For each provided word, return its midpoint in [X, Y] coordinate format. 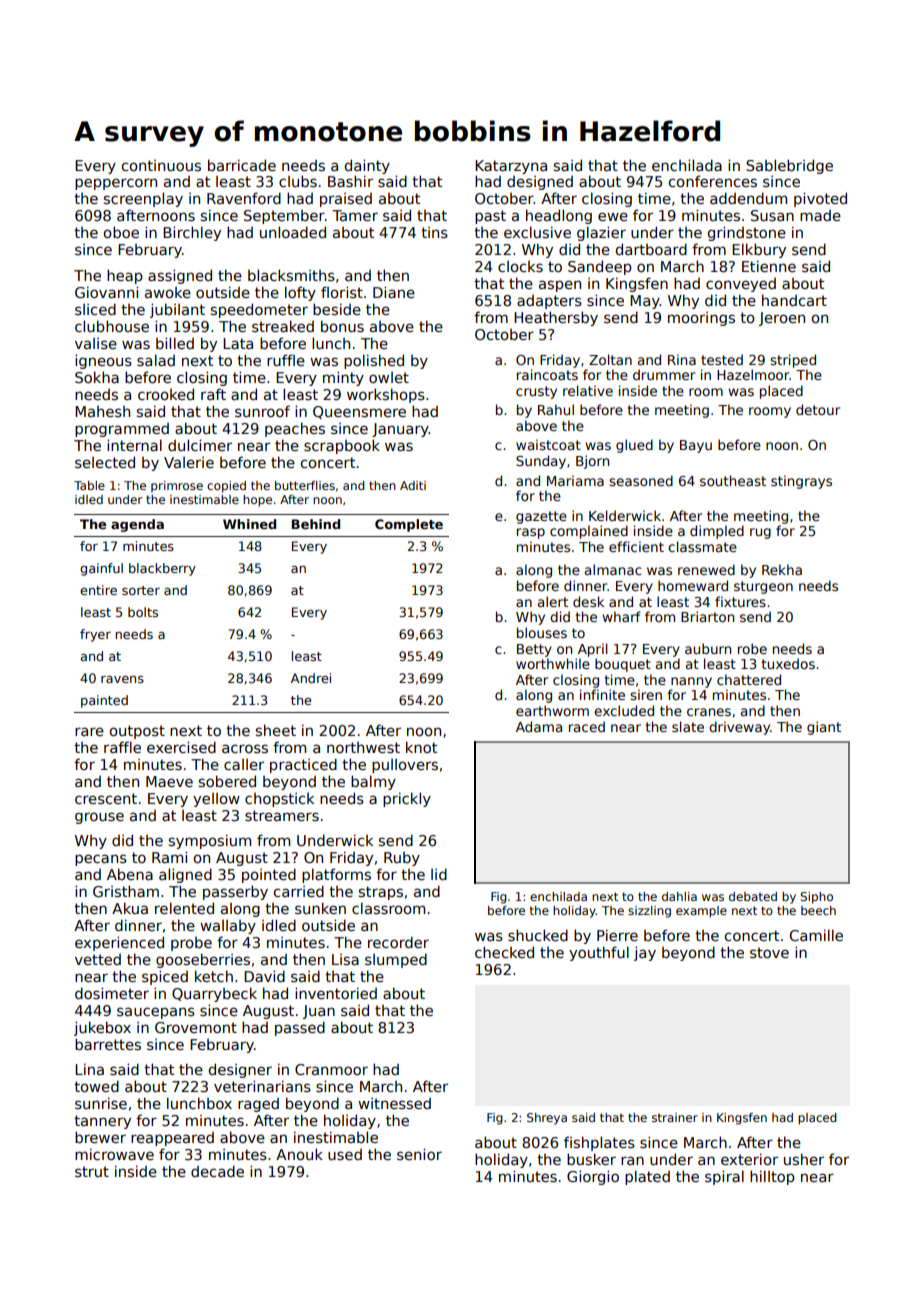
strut [92, 1171]
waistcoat [548, 444]
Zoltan [610, 359]
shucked [538, 935]
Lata [238, 343]
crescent [106, 798]
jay [645, 953]
